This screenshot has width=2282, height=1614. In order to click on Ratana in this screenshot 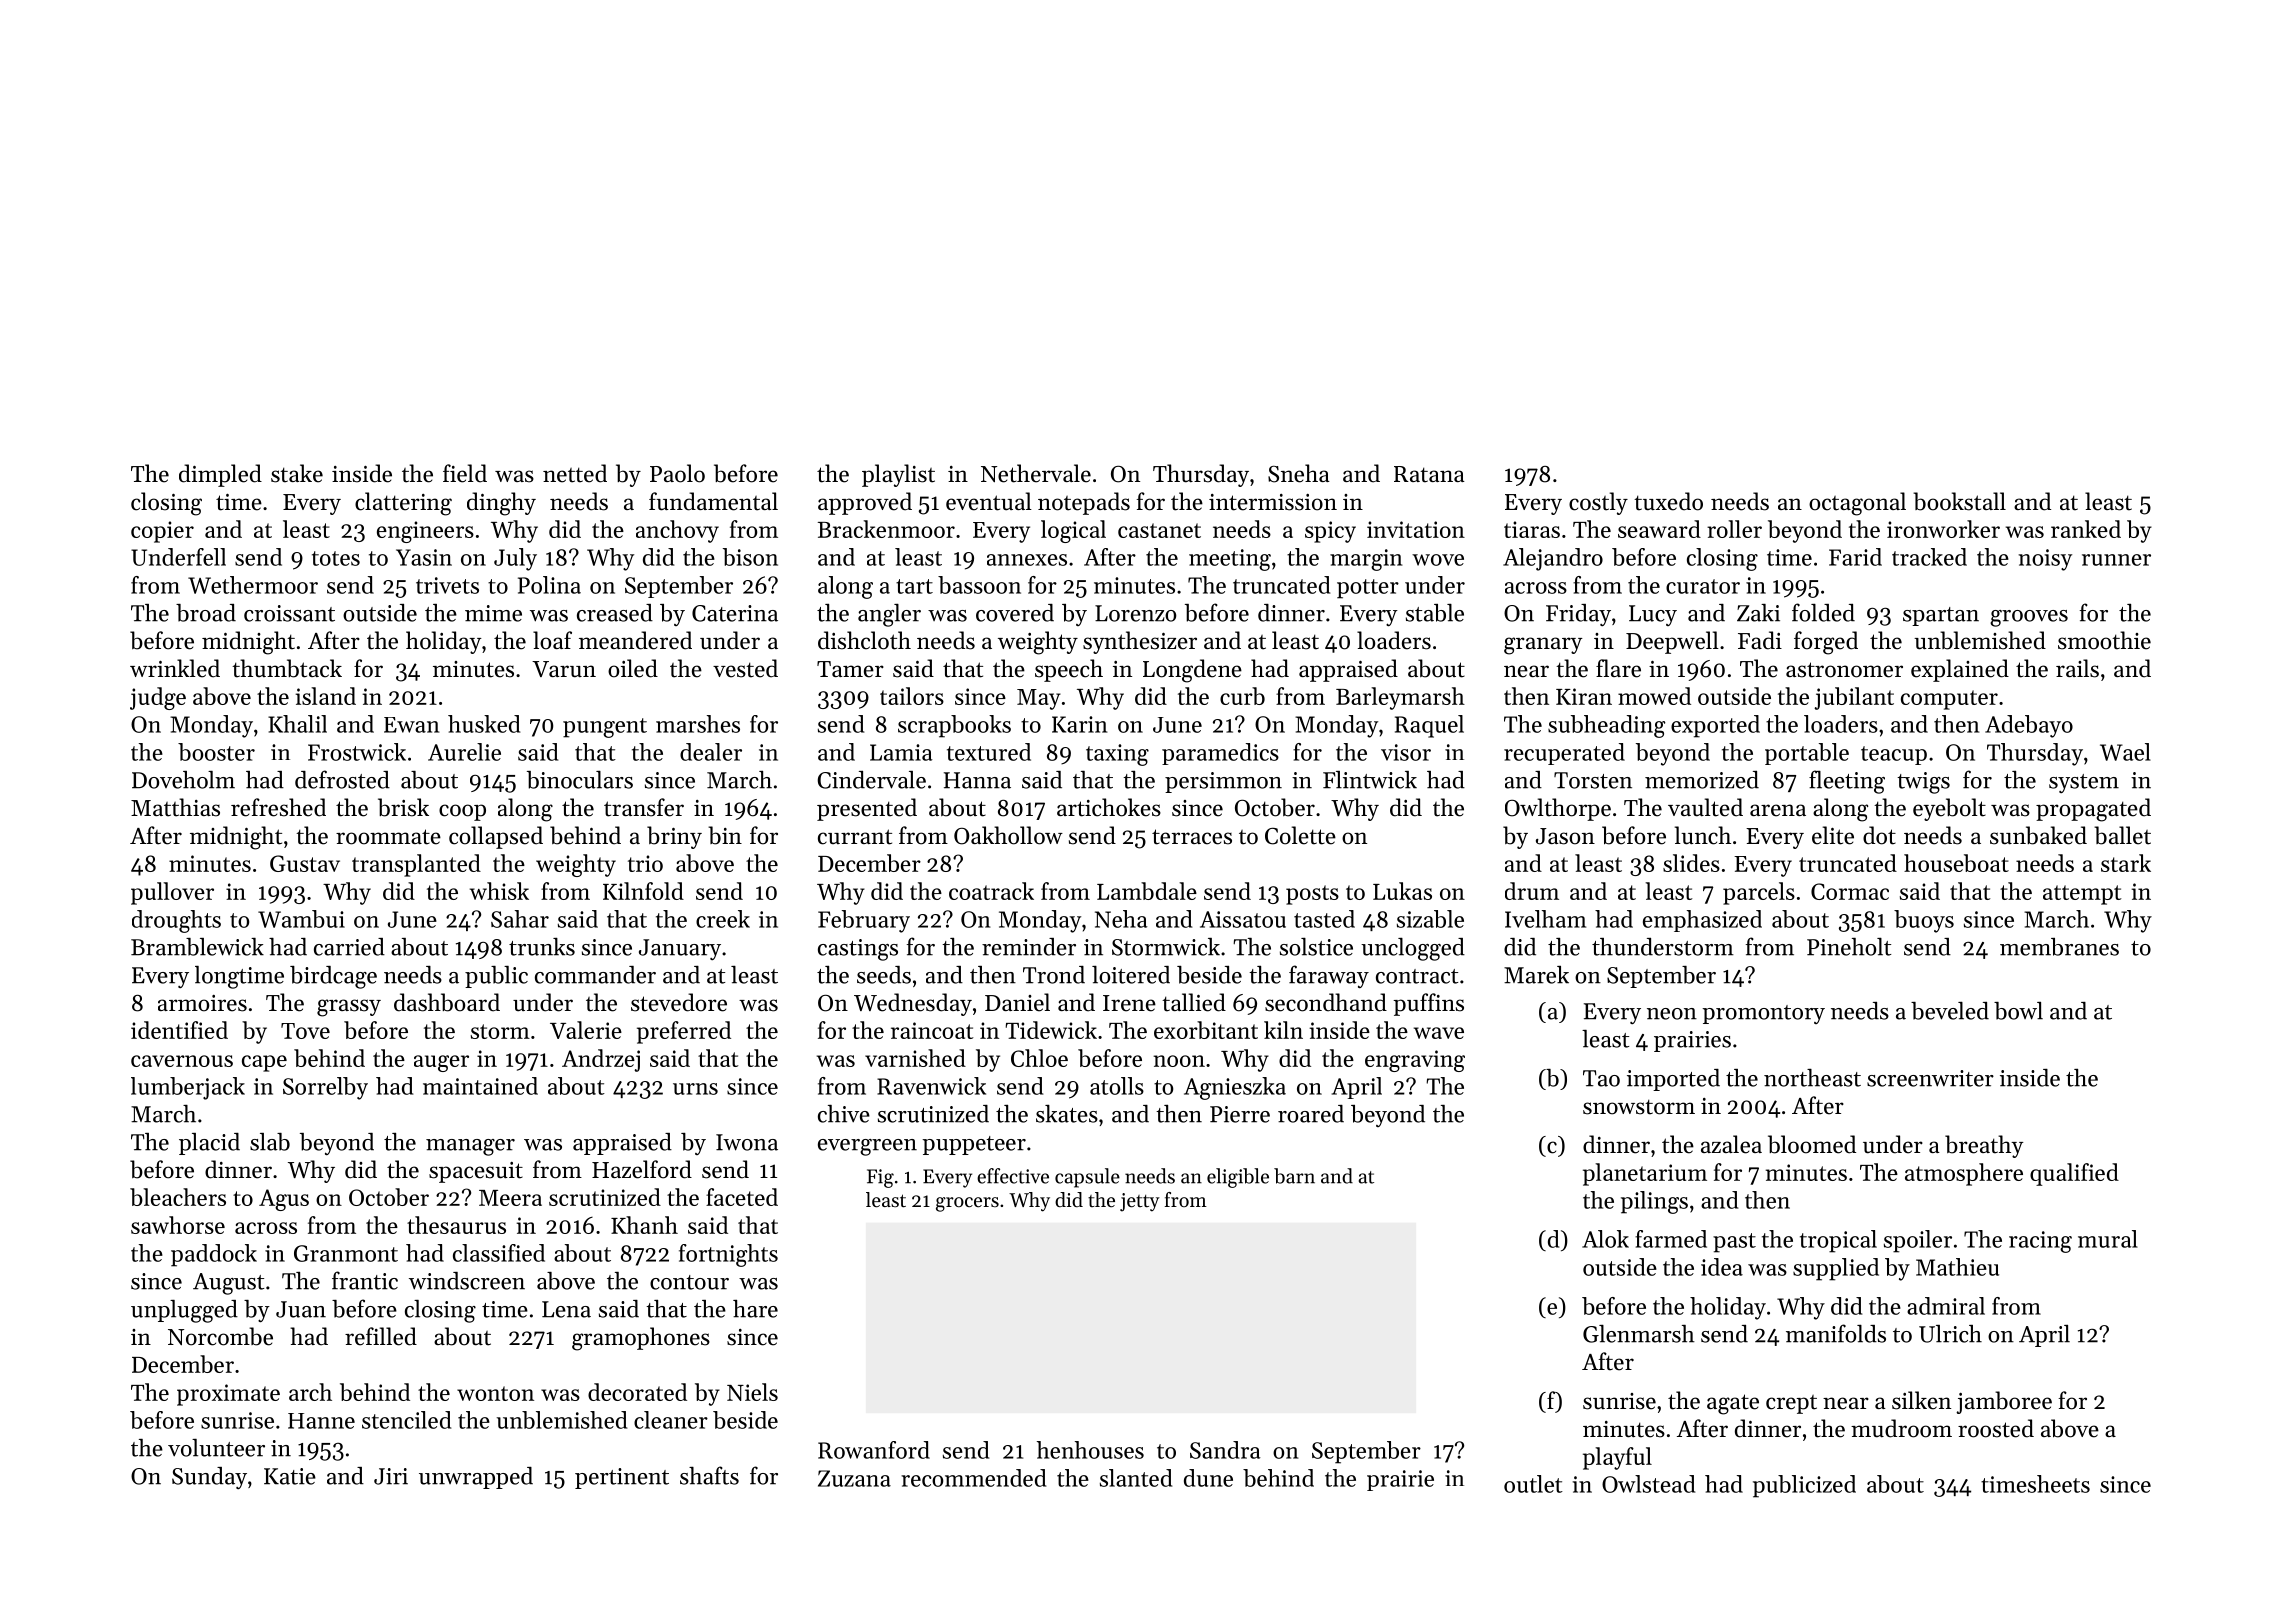, I will do `click(1429, 474)`.
